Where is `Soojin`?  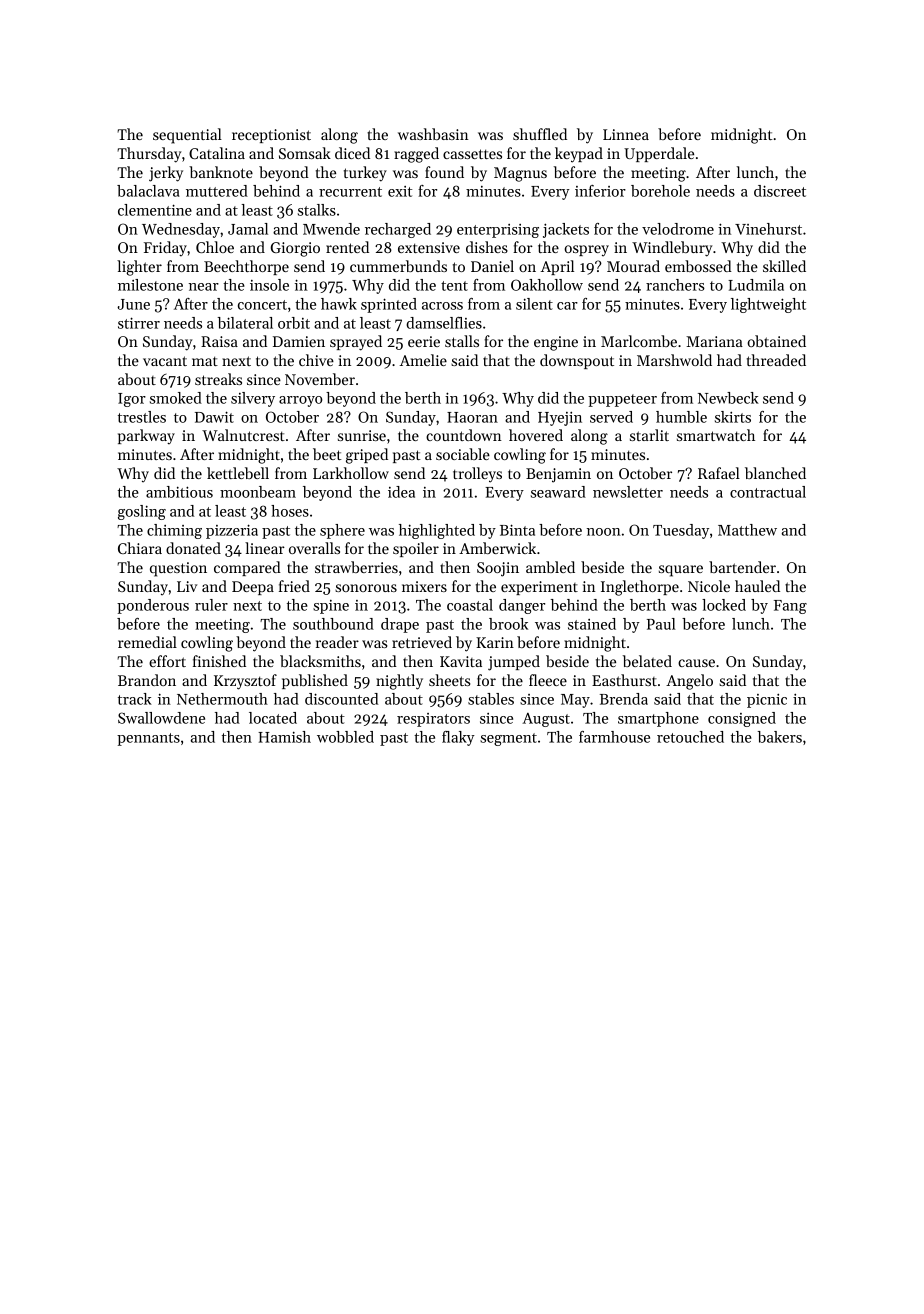 Soojin is located at coordinates (498, 569).
